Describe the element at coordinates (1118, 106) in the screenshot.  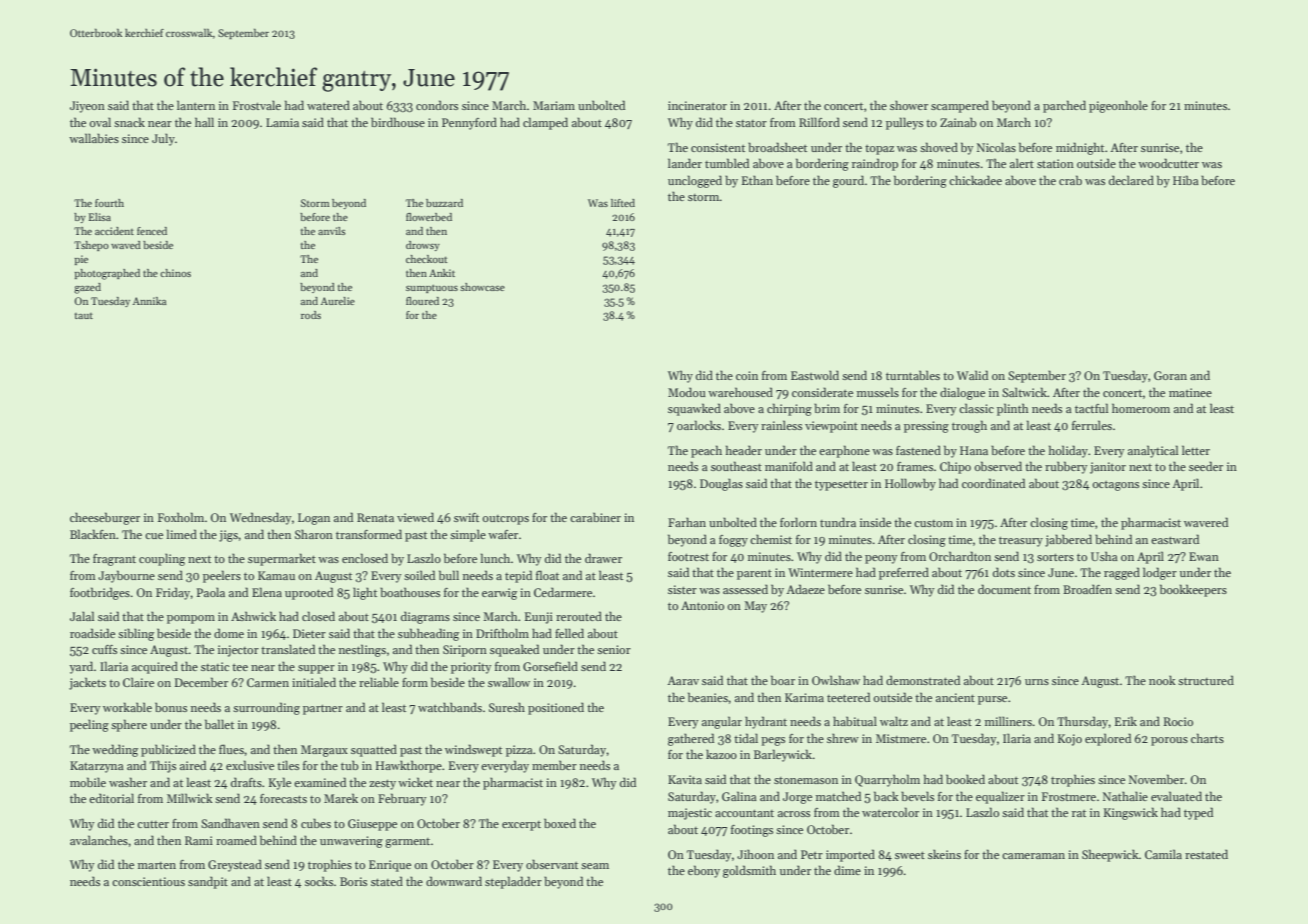
I see `pigeonhole` at that location.
